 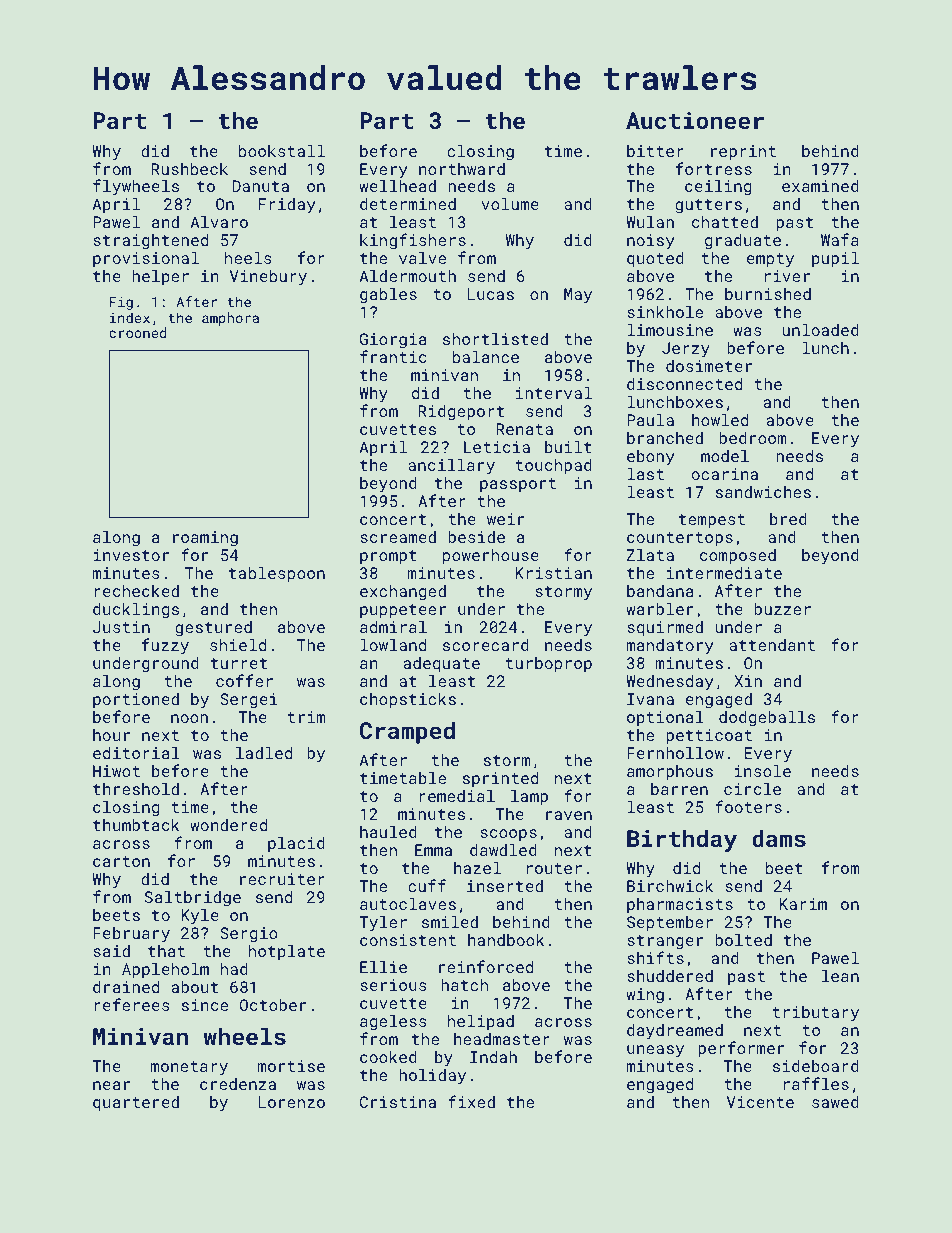 What do you see at coordinates (306, 717) in the page?
I see `trim` at bounding box center [306, 717].
